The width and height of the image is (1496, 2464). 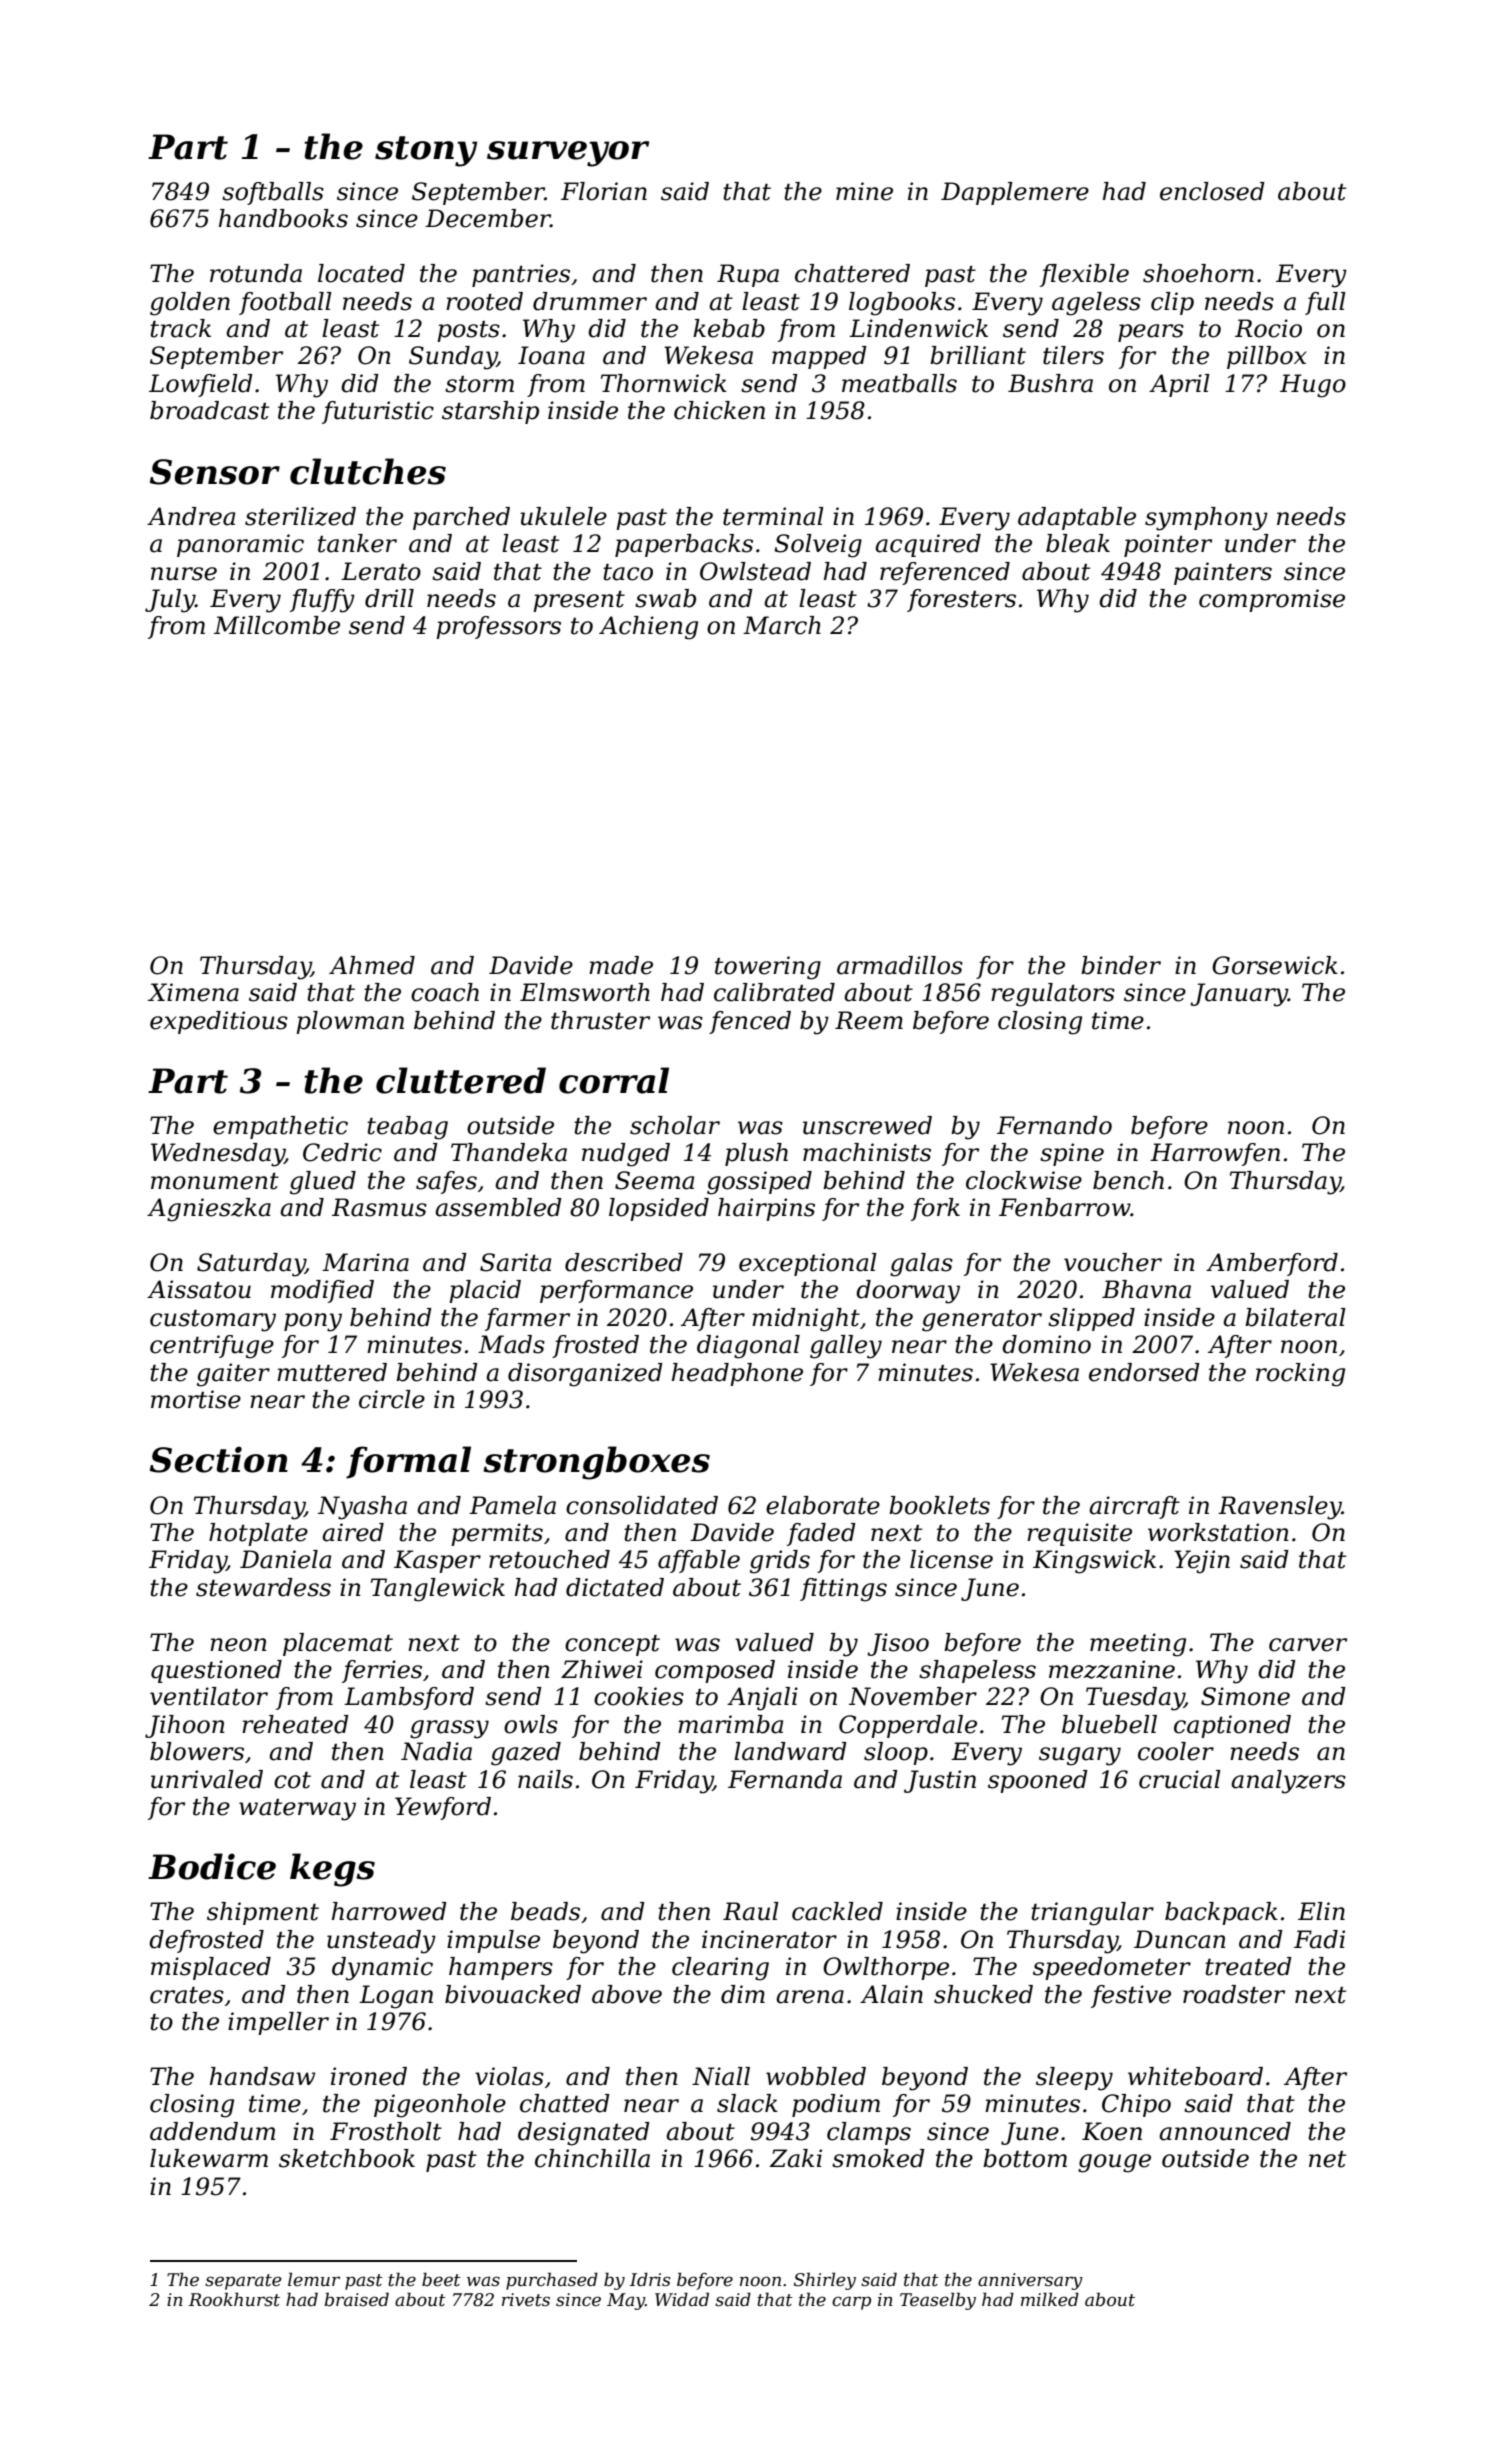 I want to click on elaborate, so click(x=823, y=1505).
